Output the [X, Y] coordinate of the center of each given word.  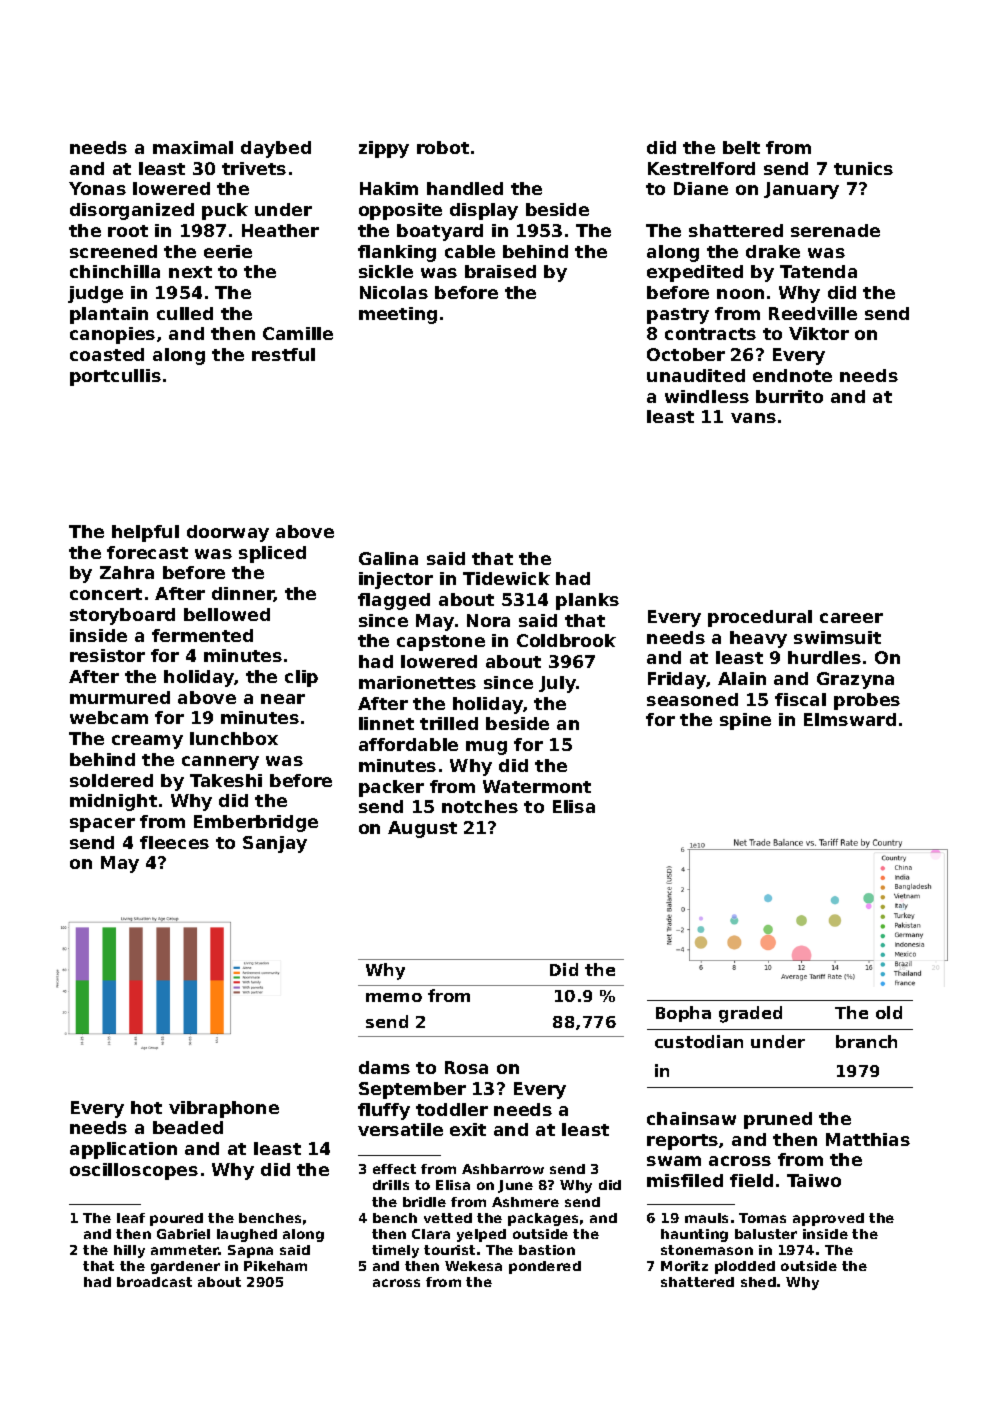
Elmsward [850, 719]
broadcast [154, 1282]
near [283, 699]
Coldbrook [566, 640]
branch [866, 1041]
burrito [789, 396]
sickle [386, 271]
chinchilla [115, 271]
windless [707, 396]
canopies [112, 335]
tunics [863, 168]
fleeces [174, 842]
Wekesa [473, 1266]
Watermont [537, 786]
